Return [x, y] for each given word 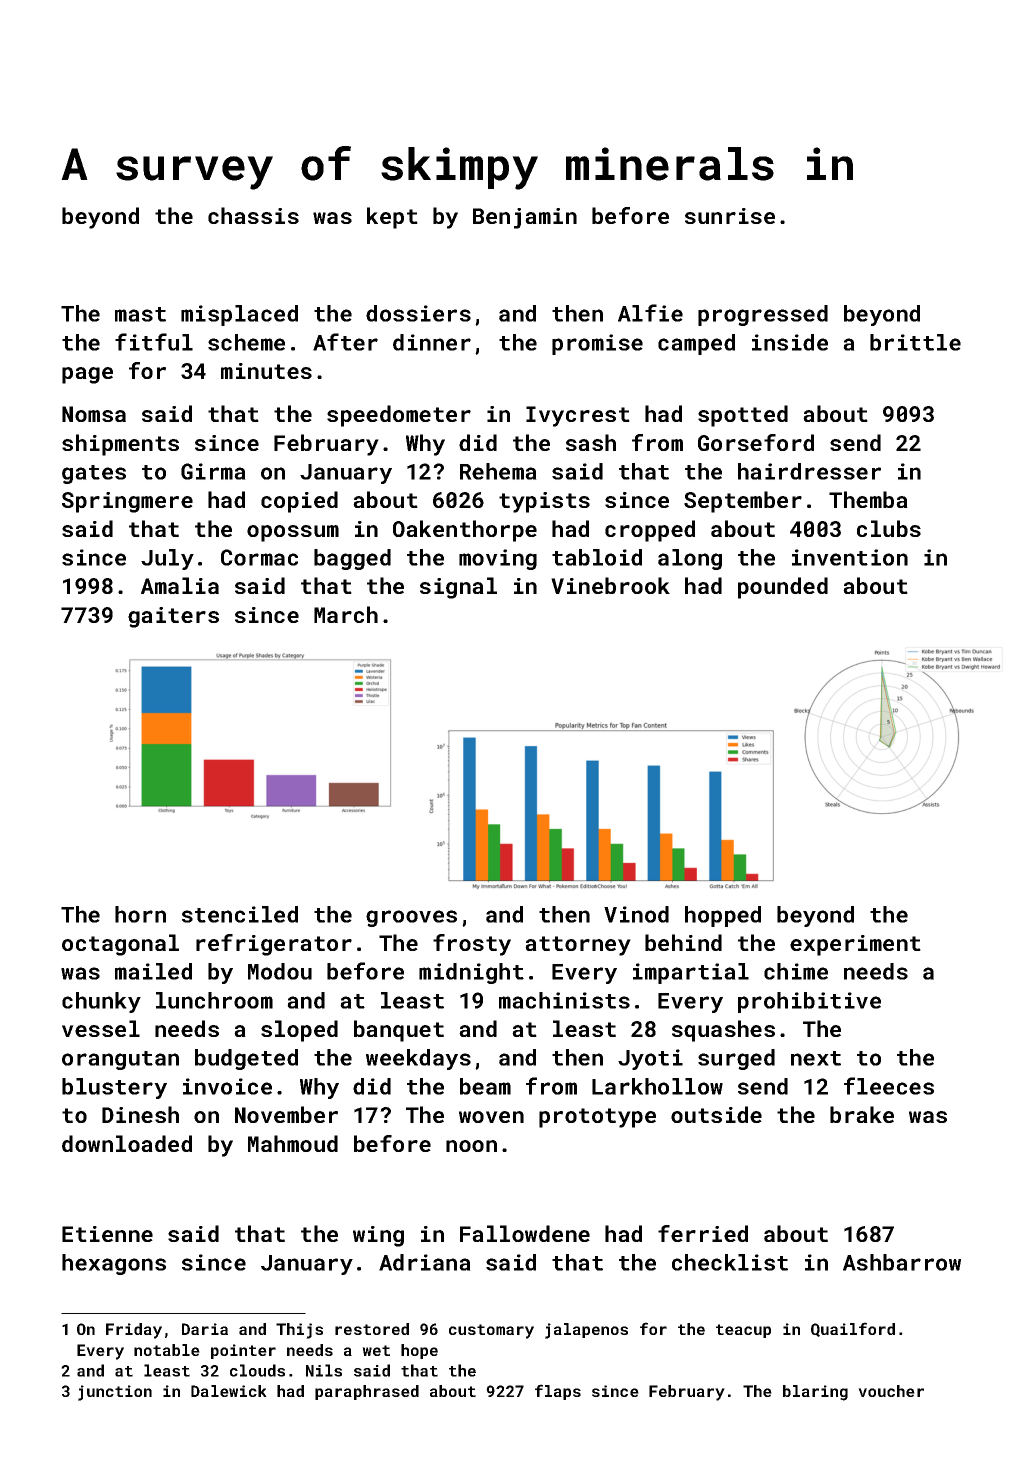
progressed [763, 315]
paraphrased [367, 1392]
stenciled [240, 914]
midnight [471, 973]
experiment [855, 945]
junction [115, 1393]
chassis [253, 215]
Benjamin [525, 218]
